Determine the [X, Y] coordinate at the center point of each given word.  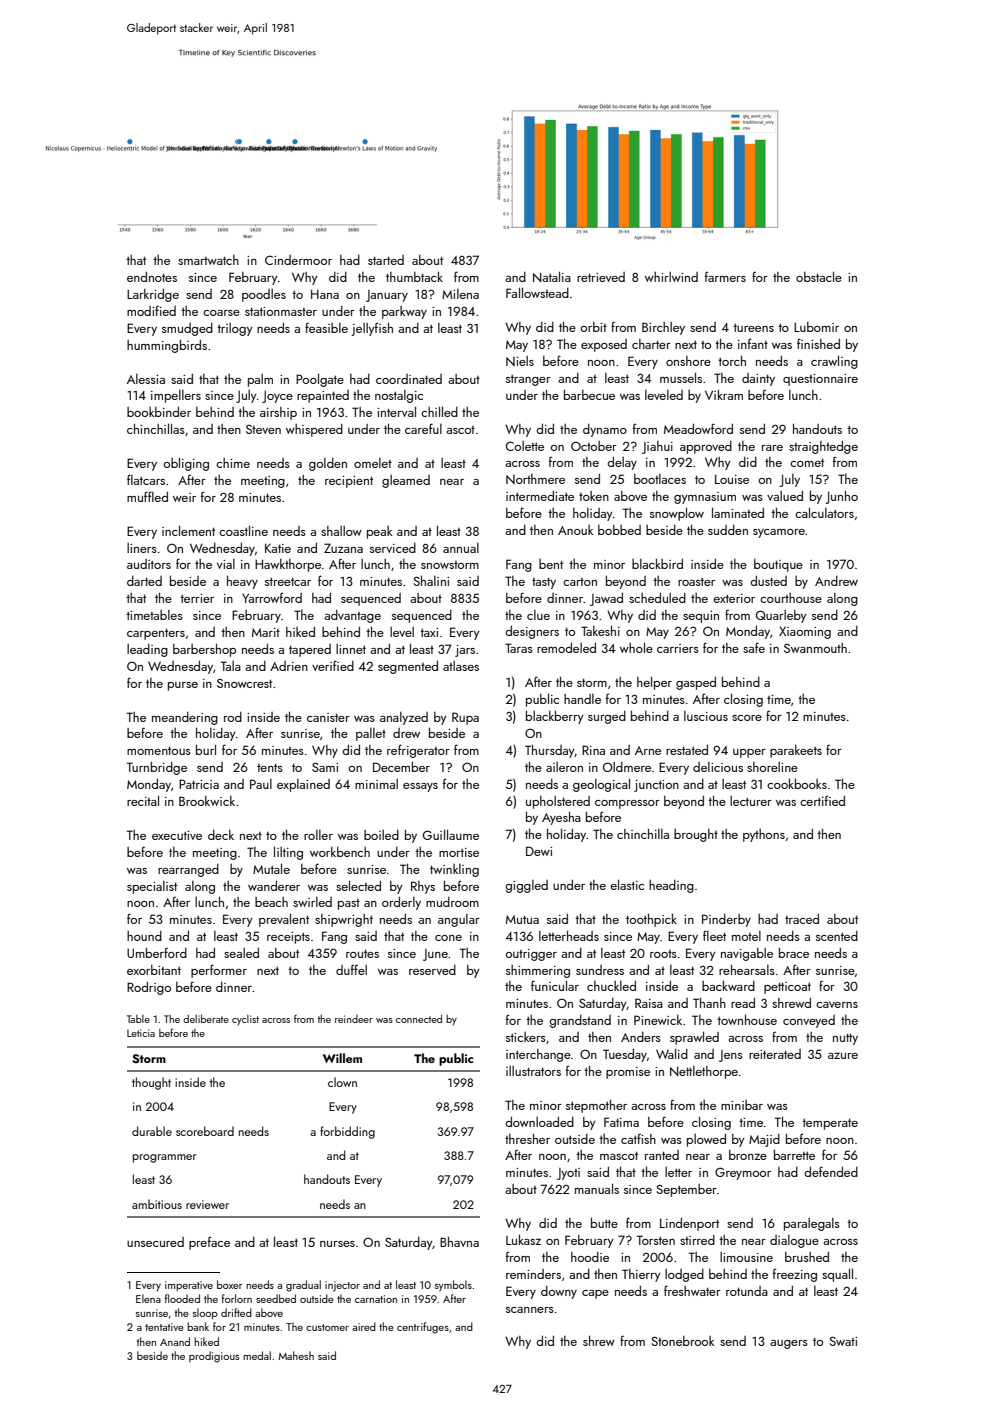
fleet [714, 935]
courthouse [791, 598]
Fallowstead [537, 292]
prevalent [284, 920]
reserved [432, 970]
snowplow [677, 514]
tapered [310, 650]
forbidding [347, 1132]
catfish [638, 1138]
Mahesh [296, 1355]
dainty [758, 379]
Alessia [146, 379]
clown [342, 1082]
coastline [243, 530]
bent [551, 564]
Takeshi [600, 631]
